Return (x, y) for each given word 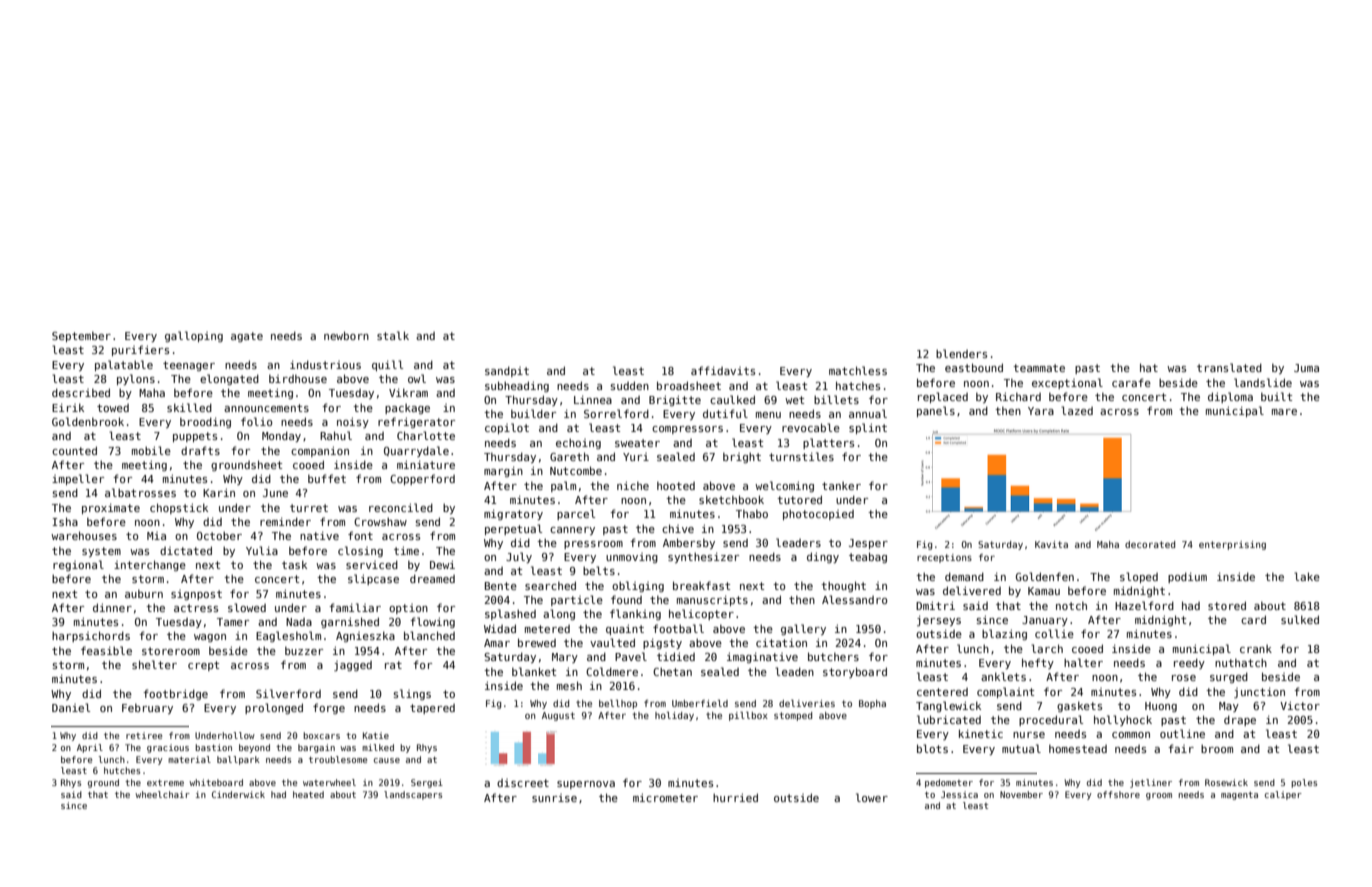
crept (203, 666)
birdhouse (298, 378)
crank (1256, 649)
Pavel (631, 656)
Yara (1041, 411)
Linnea (593, 399)
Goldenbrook (88, 421)
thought (843, 586)
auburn (144, 593)
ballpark (238, 760)
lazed (1077, 410)
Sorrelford (616, 413)
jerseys (939, 620)
